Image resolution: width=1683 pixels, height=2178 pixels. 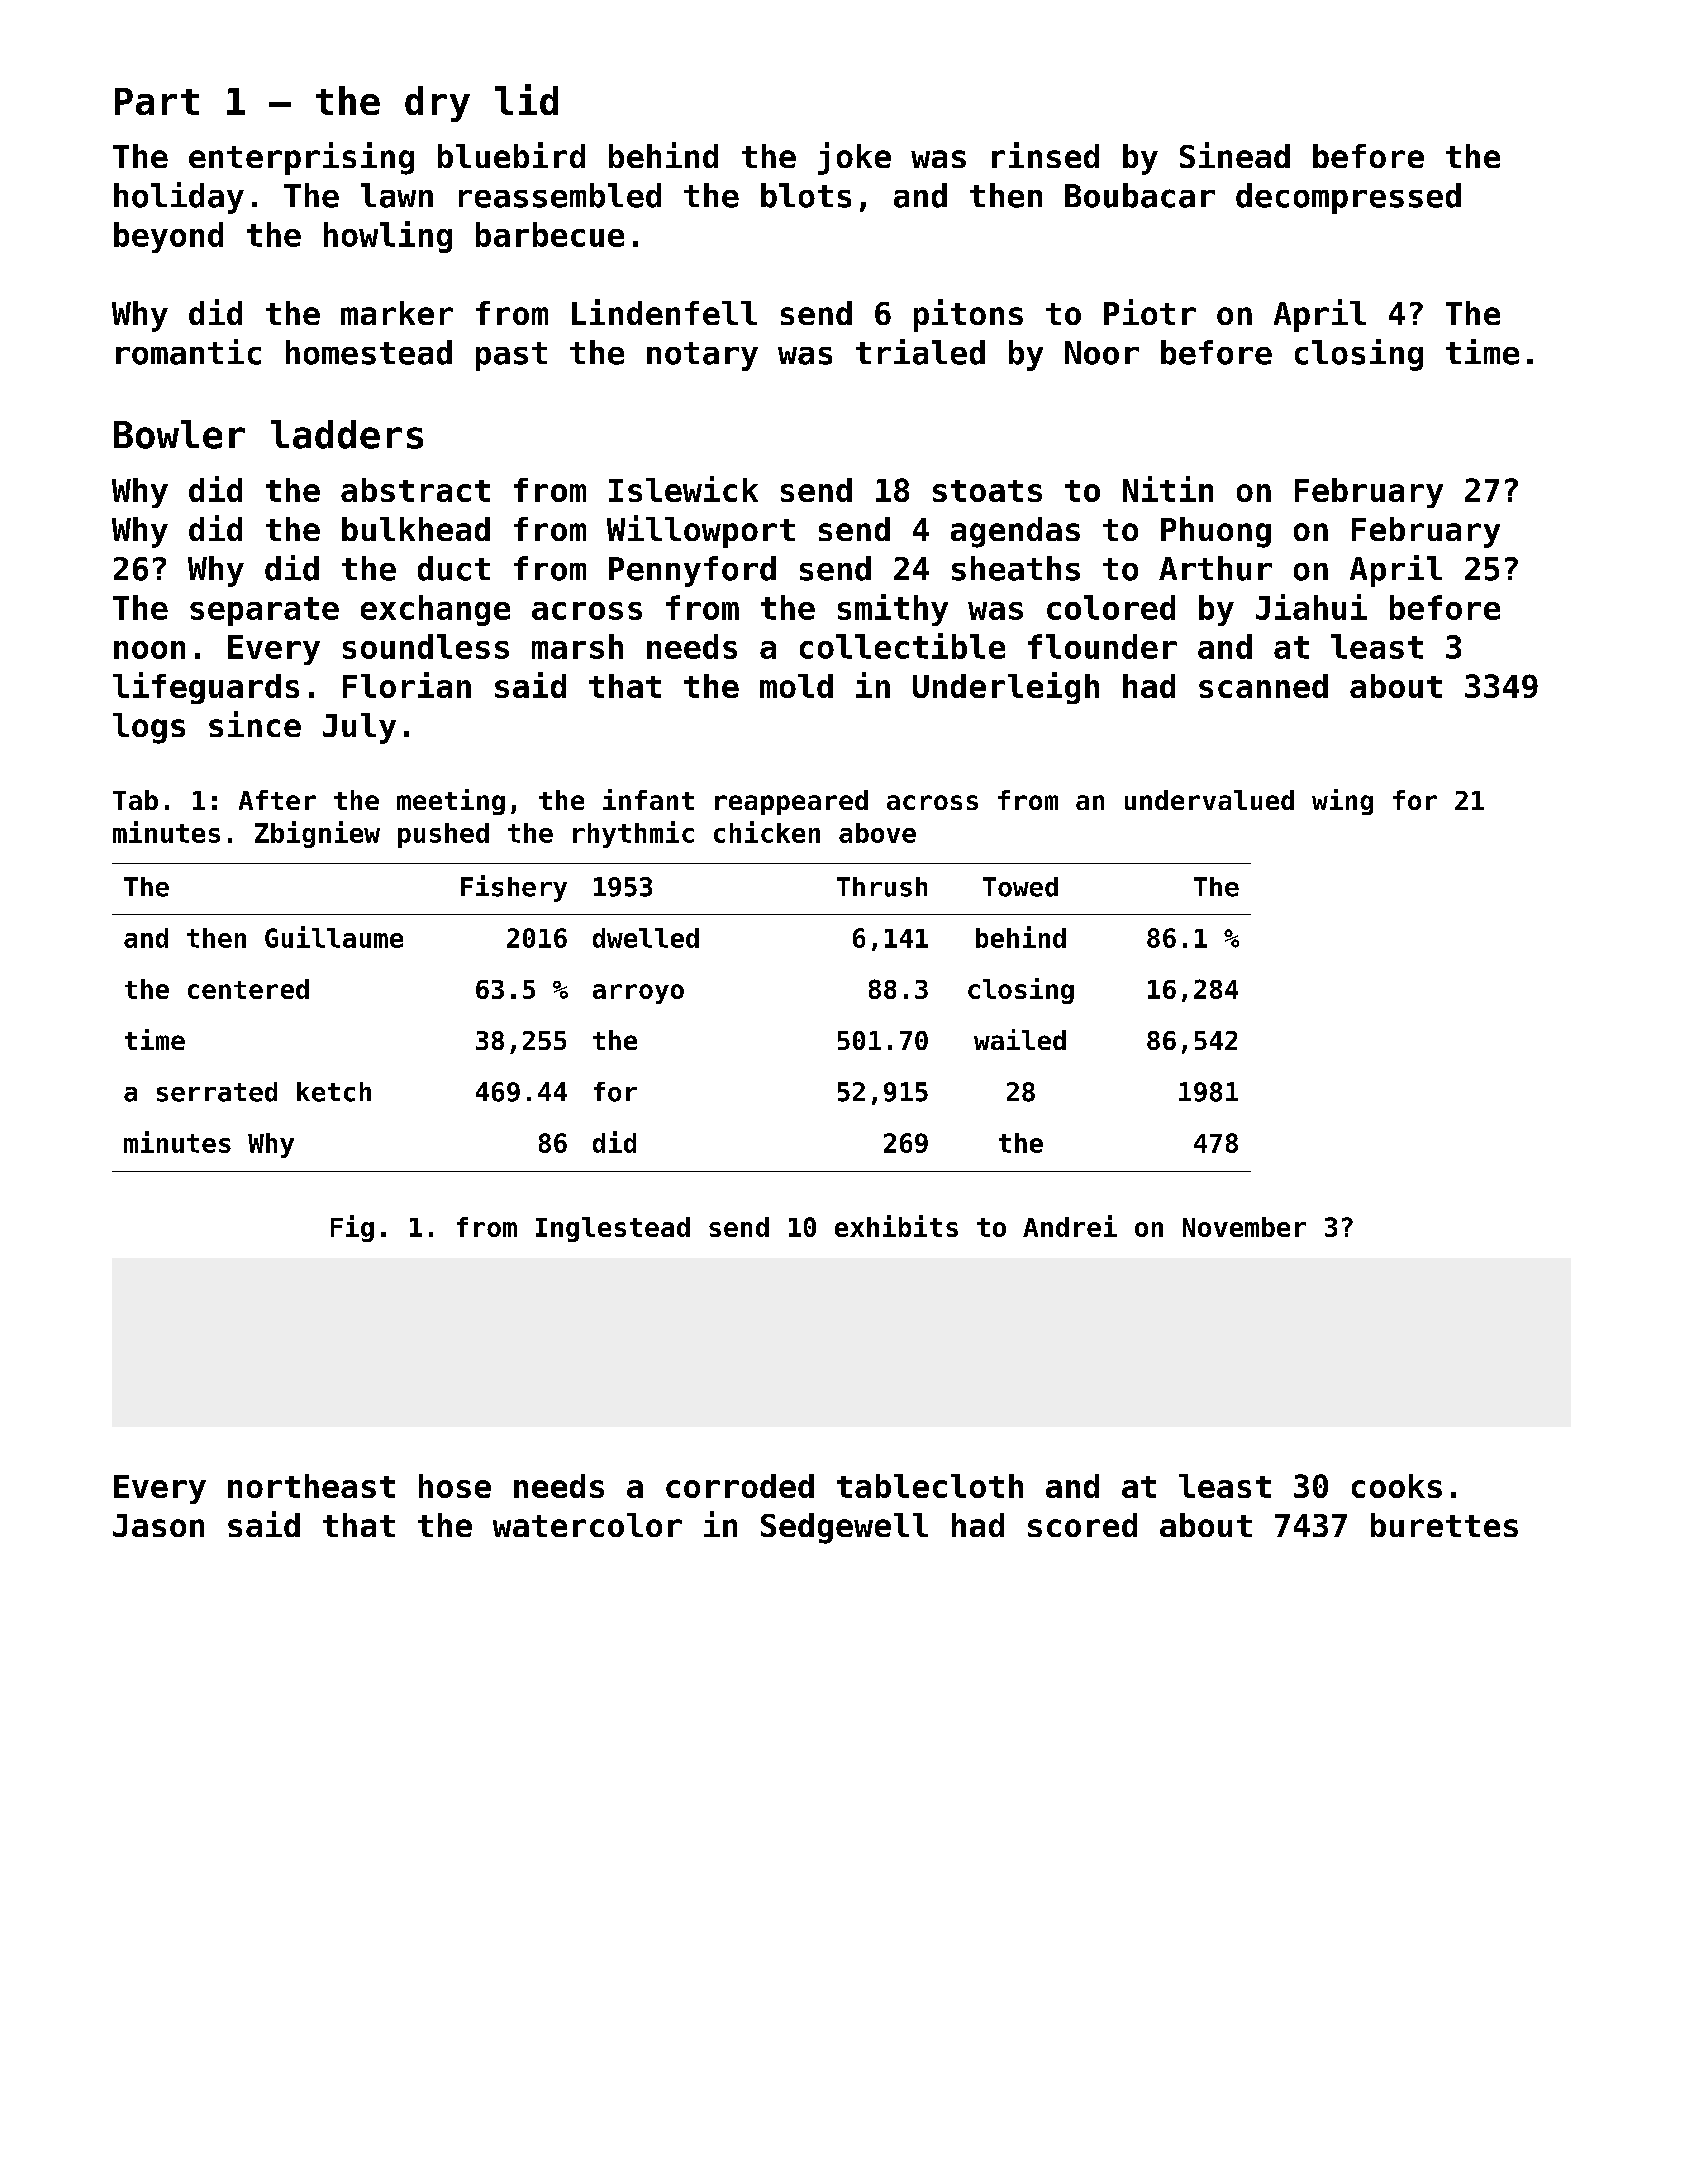 What do you see at coordinates (1244, 1227) in the screenshot?
I see `November` at bounding box center [1244, 1227].
